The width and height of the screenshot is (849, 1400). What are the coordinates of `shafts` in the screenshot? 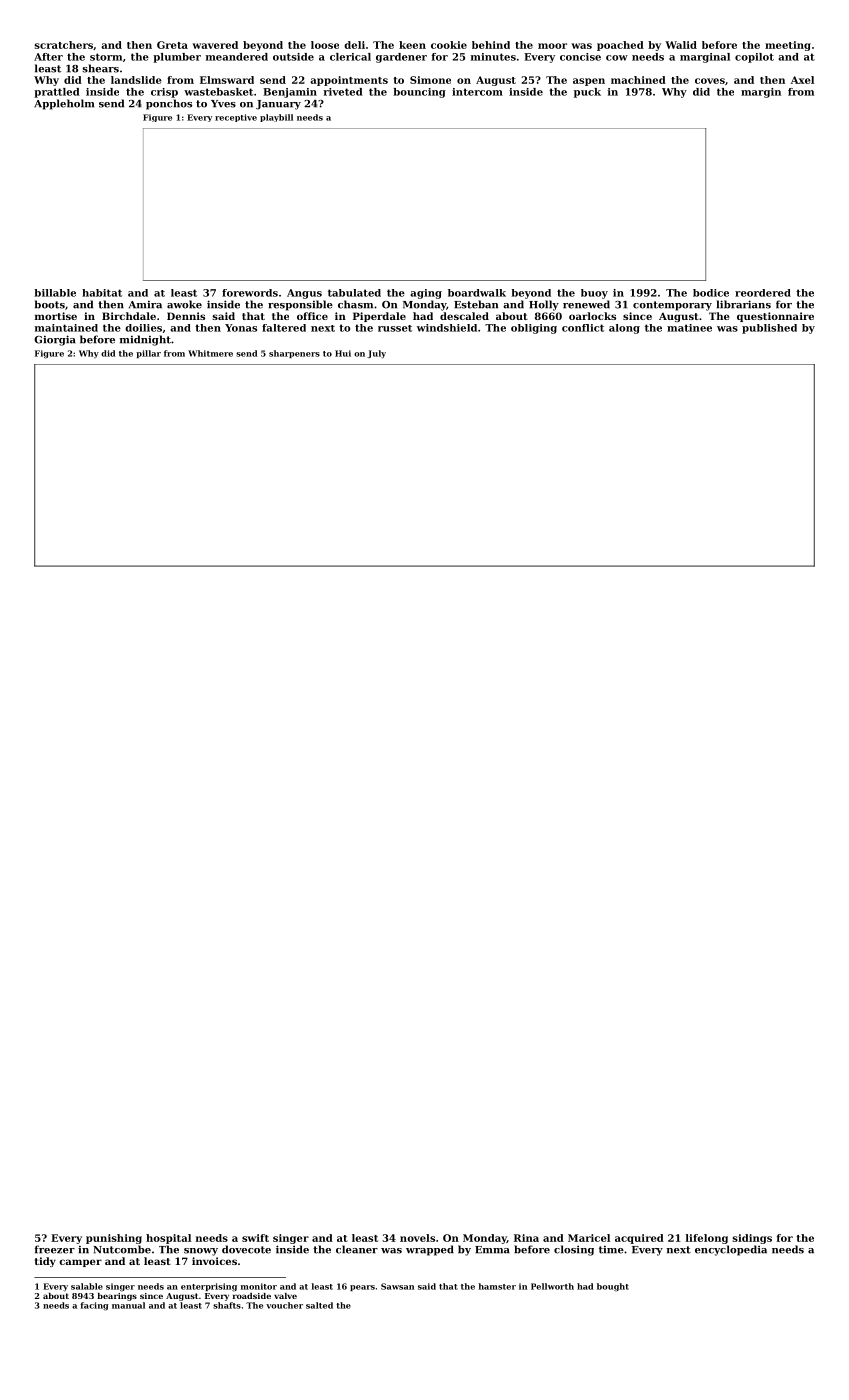 It's located at (227, 1305).
